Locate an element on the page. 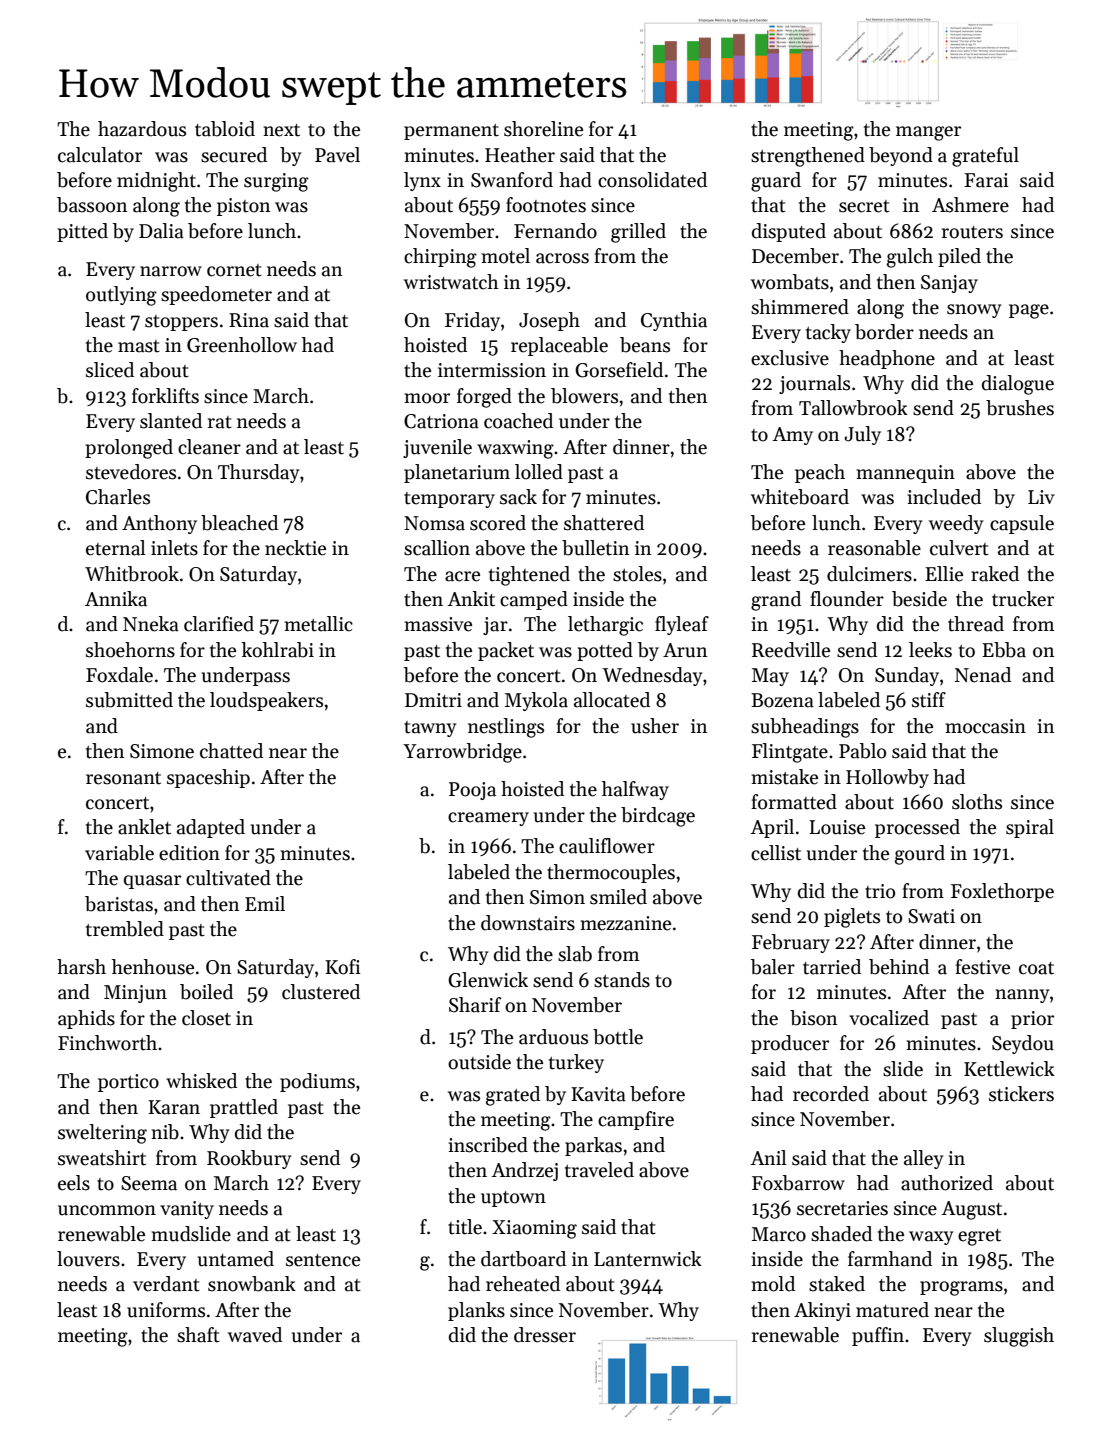  Foxlethorpe is located at coordinates (1002, 892).
